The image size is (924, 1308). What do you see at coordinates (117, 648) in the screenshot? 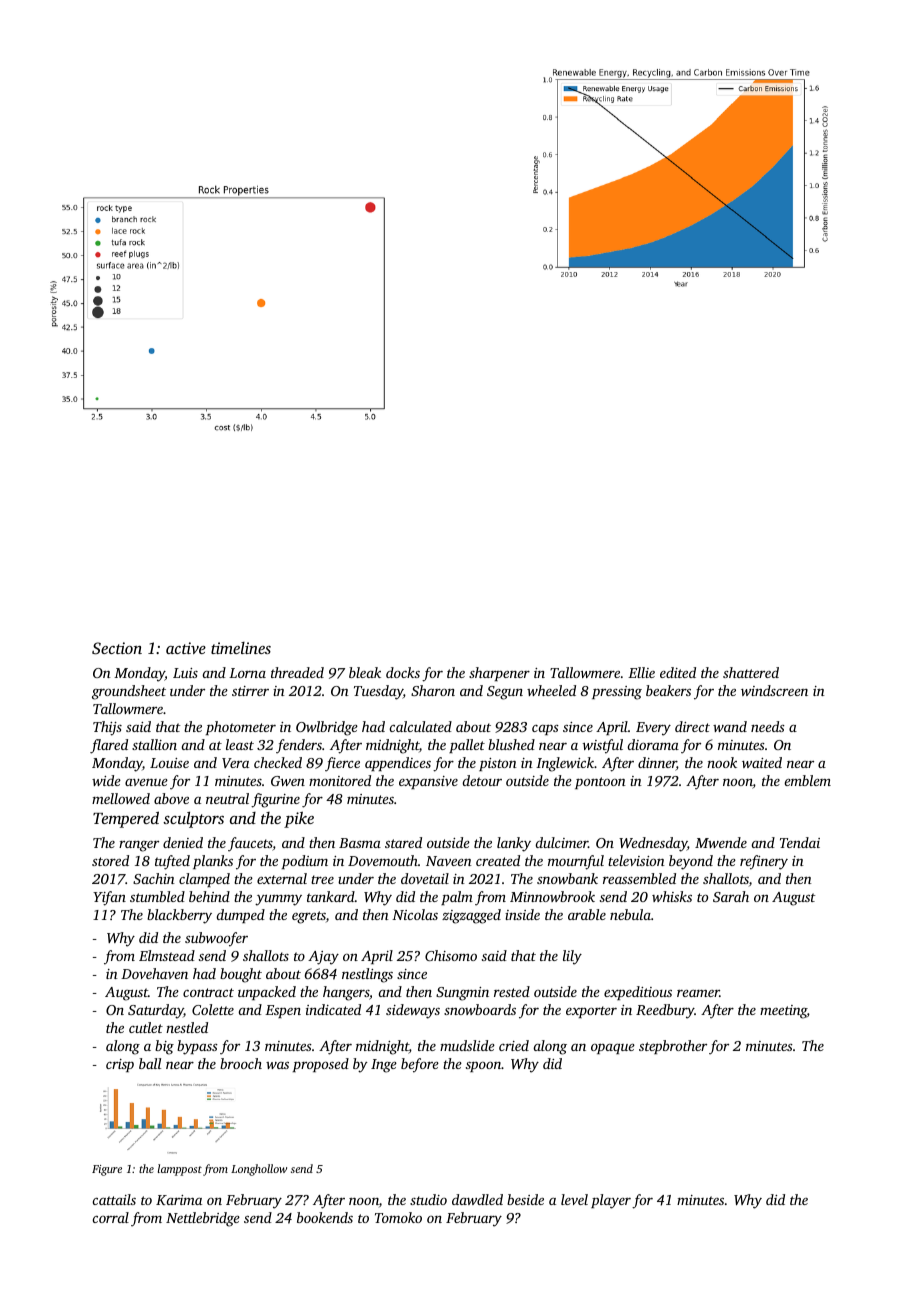
I see `Section` at bounding box center [117, 648].
